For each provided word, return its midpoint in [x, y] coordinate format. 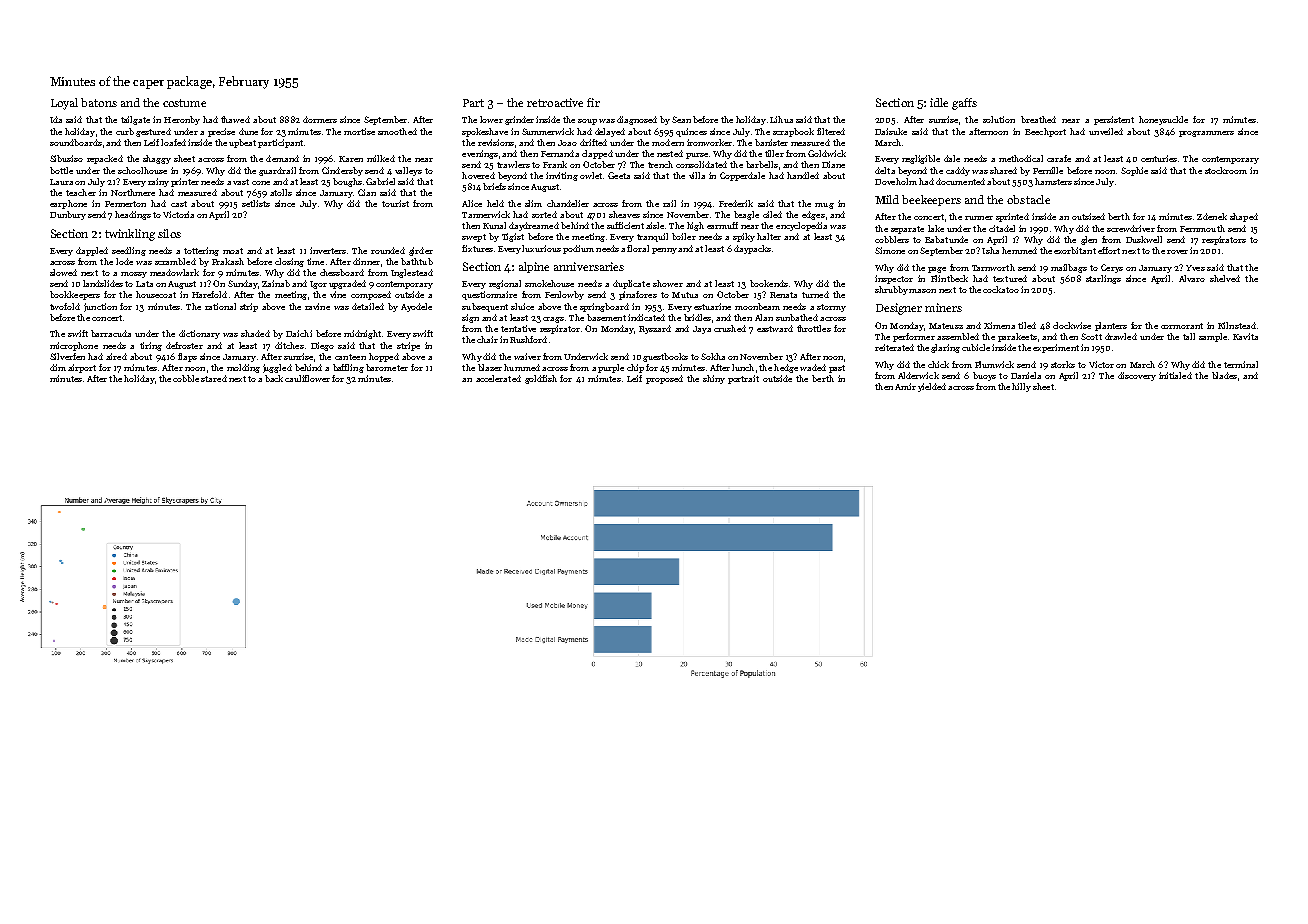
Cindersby [342, 171]
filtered [831, 131]
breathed [1038, 119]
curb [125, 131]
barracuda [111, 333]
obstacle [1028, 199]
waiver [527, 356]
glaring [945, 348]
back [274, 378]
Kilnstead [1237, 325]
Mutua [685, 295]
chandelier [568, 203]
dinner [366, 261]
